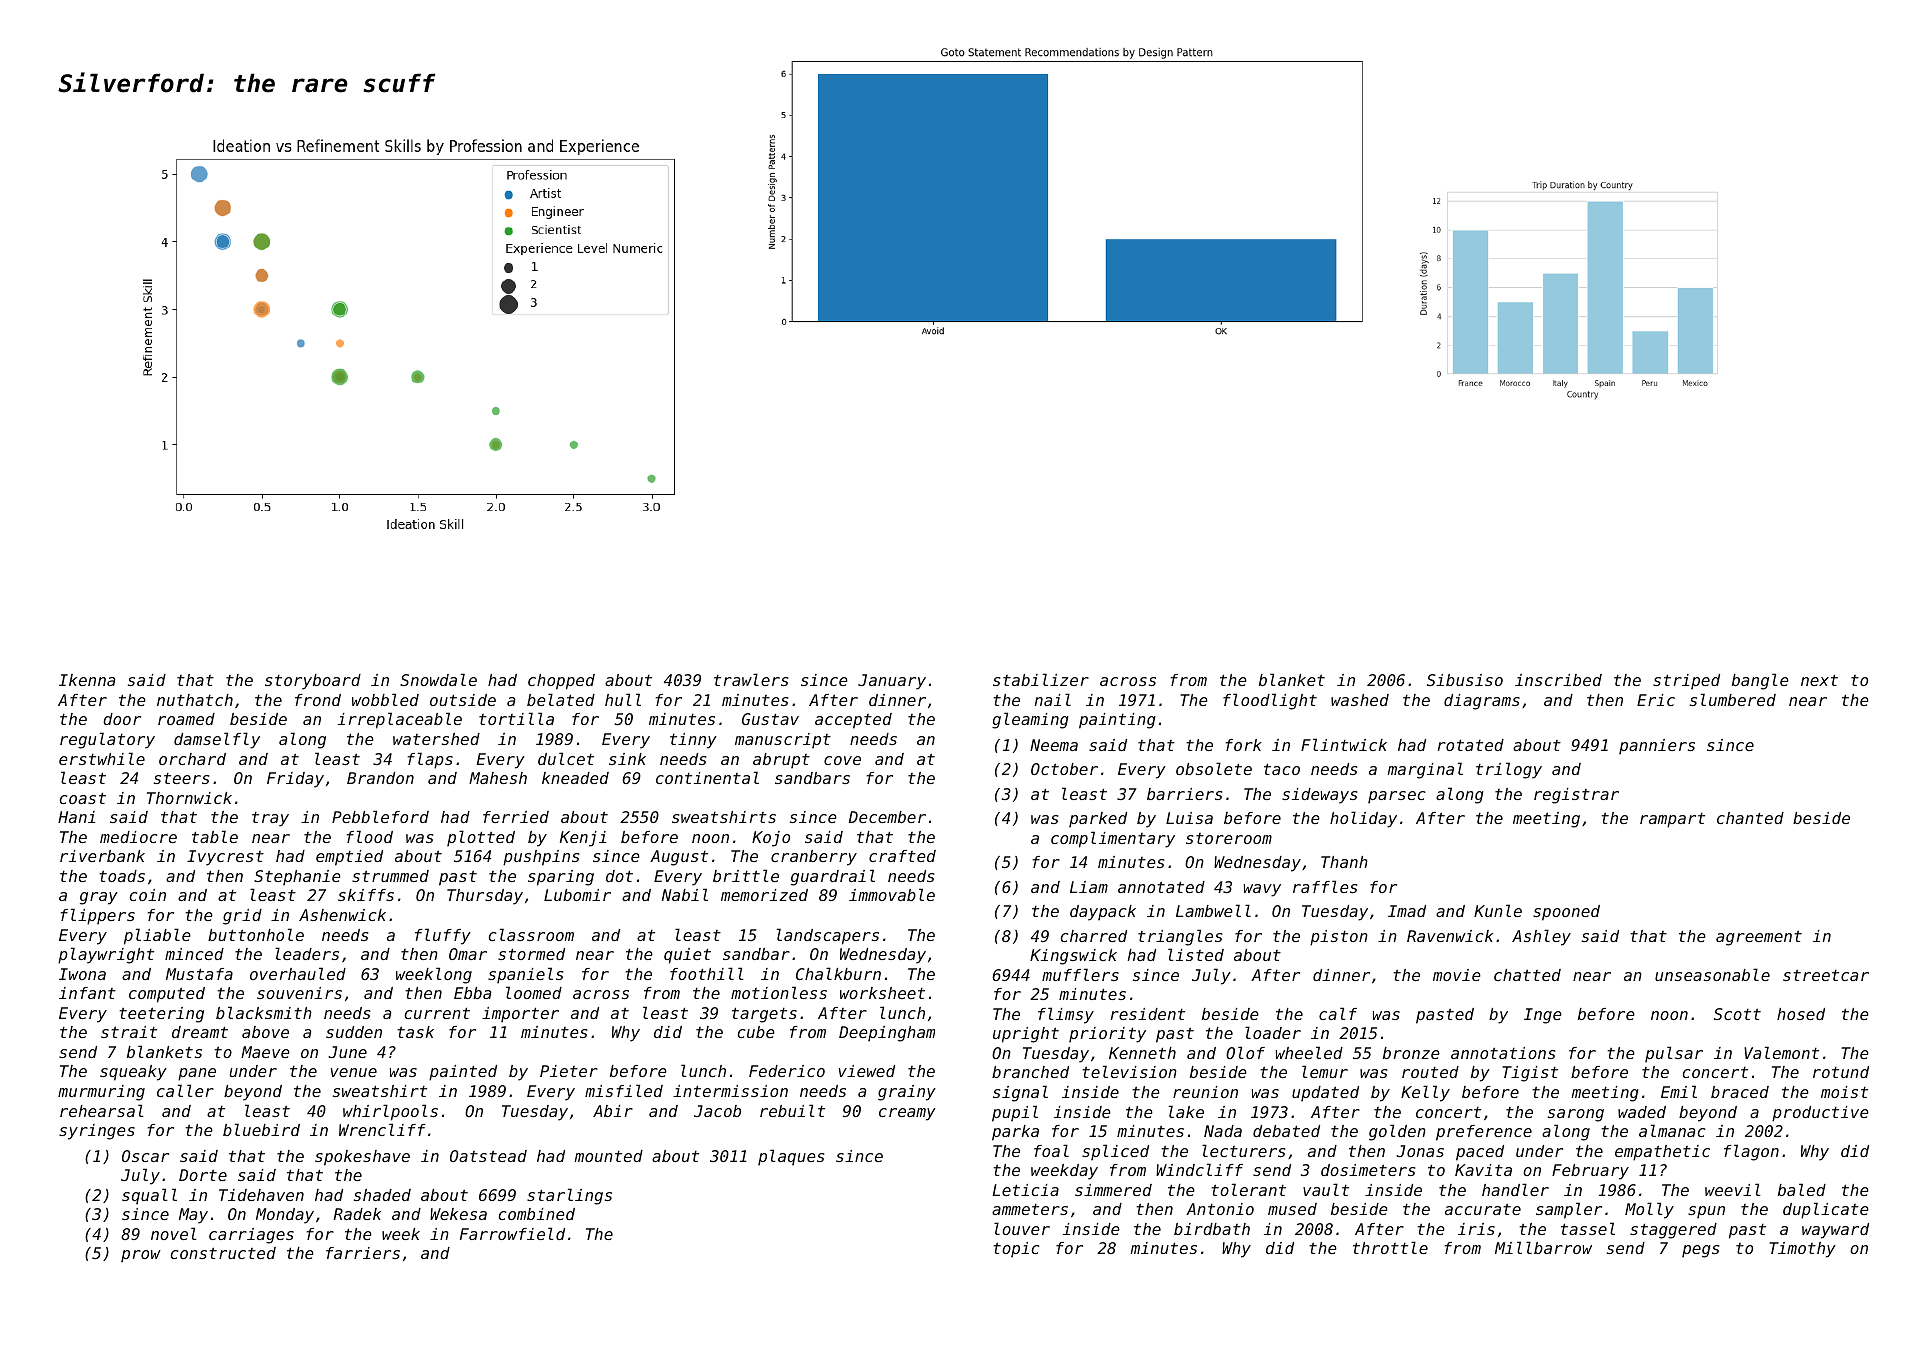  I want to click on Pieter, so click(569, 1071).
